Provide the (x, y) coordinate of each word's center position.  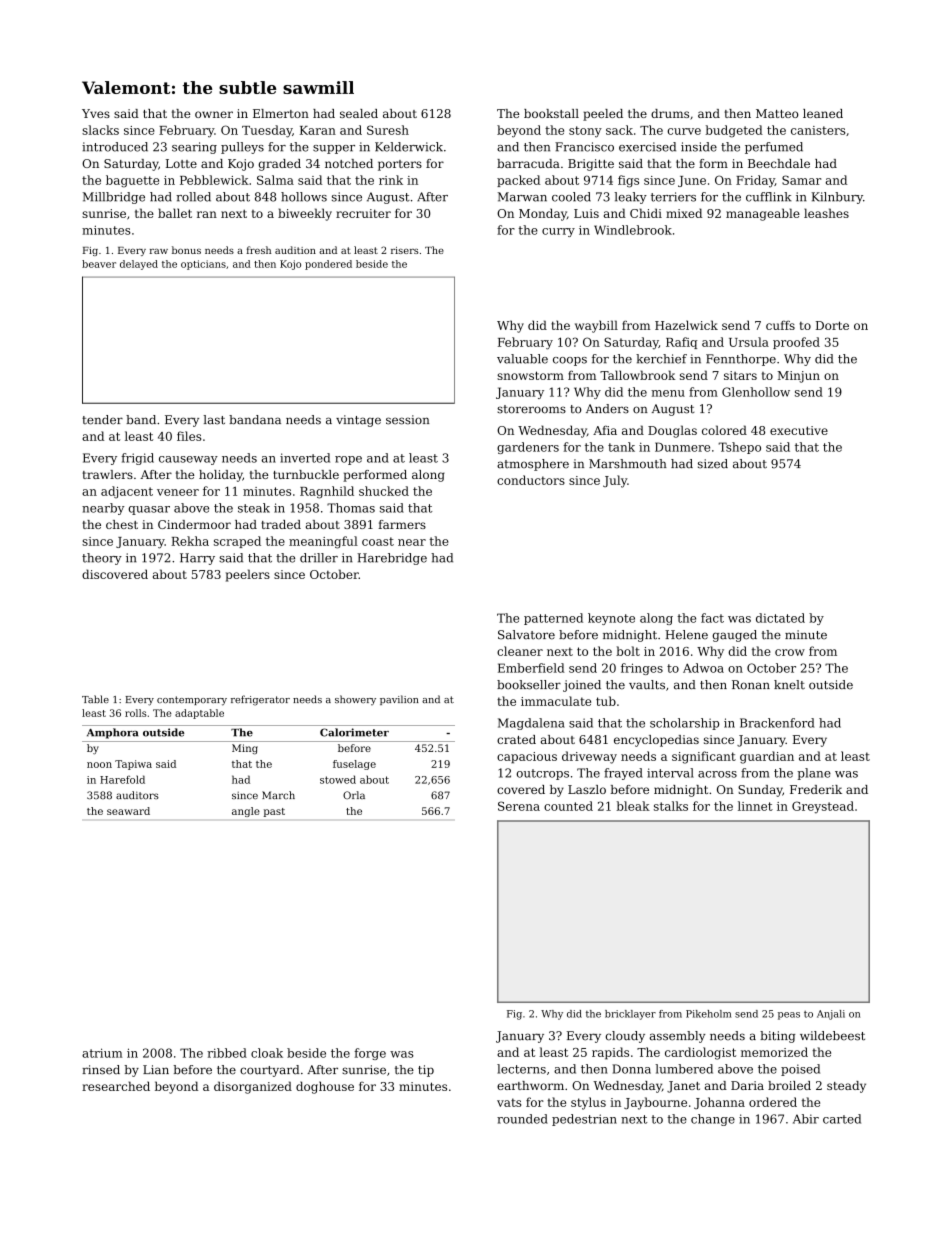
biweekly (305, 214)
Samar (801, 180)
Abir (806, 1119)
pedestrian (584, 1120)
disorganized (253, 1087)
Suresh (388, 130)
